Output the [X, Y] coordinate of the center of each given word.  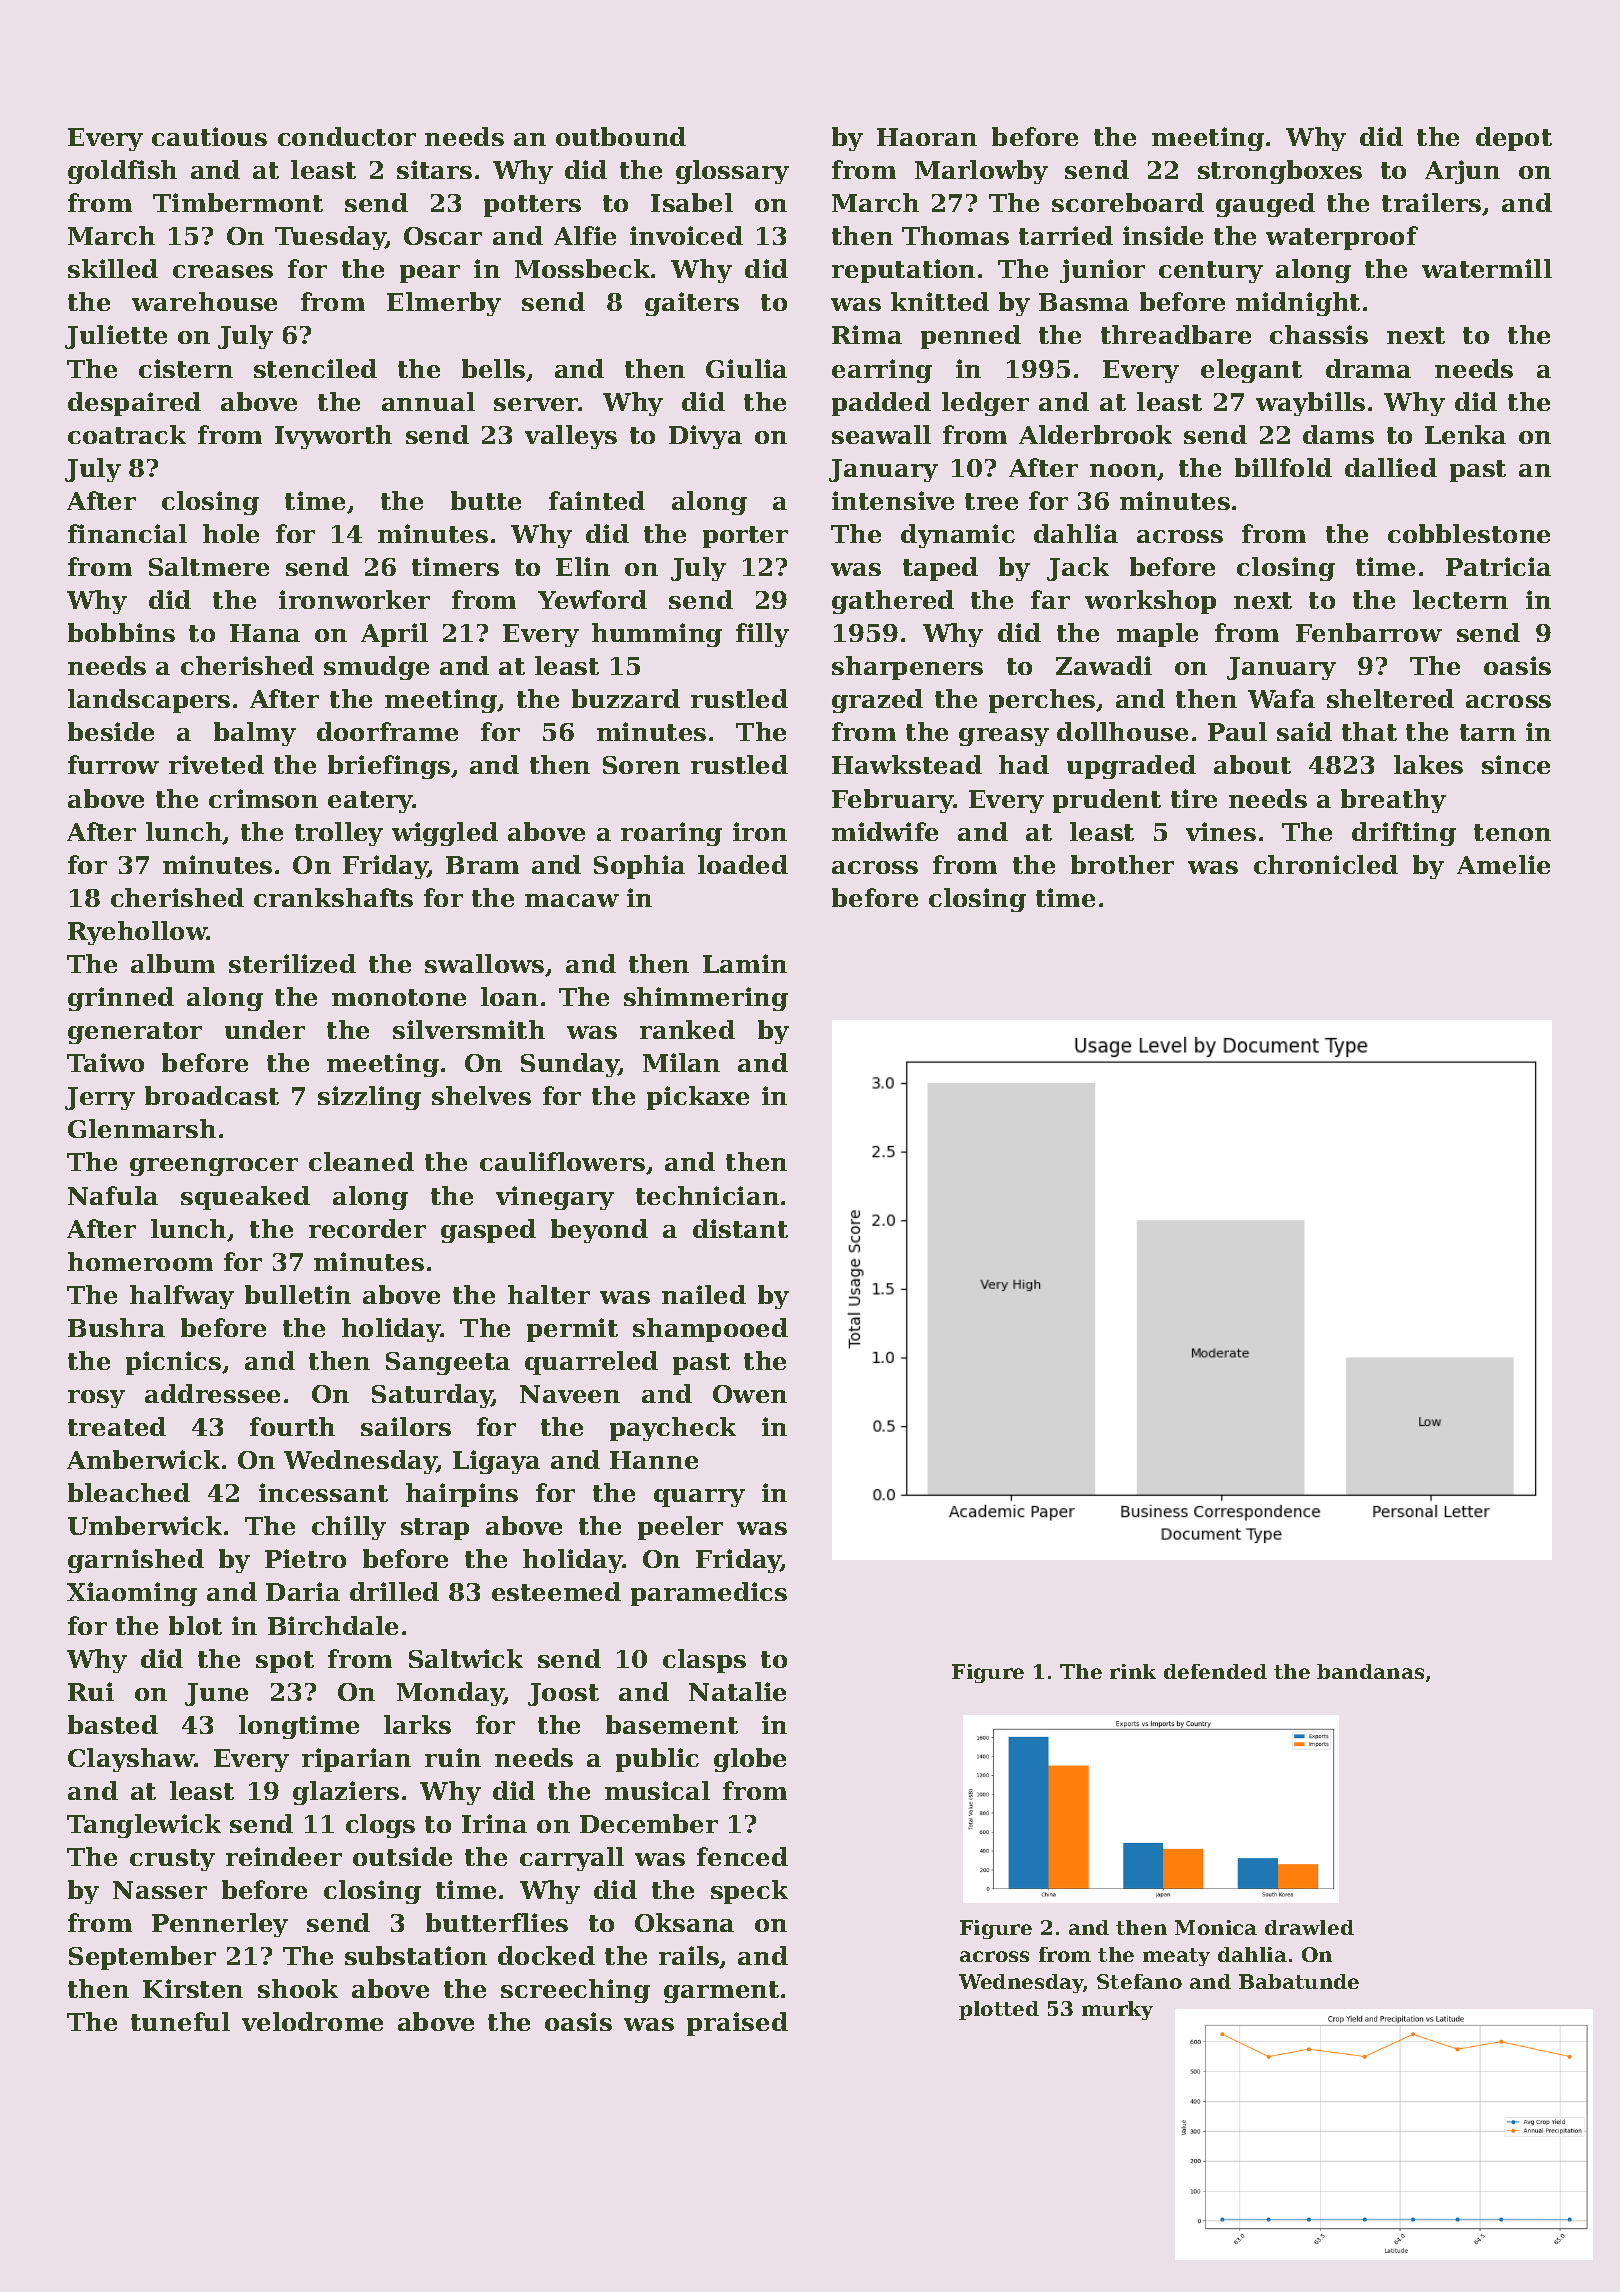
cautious [209, 136]
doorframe [387, 731]
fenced [742, 1856]
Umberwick [145, 1525]
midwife [885, 831]
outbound [621, 136]
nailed [704, 1294]
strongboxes [1280, 172]
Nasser [160, 1890]
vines [1221, 831]
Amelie [1503, 864]
